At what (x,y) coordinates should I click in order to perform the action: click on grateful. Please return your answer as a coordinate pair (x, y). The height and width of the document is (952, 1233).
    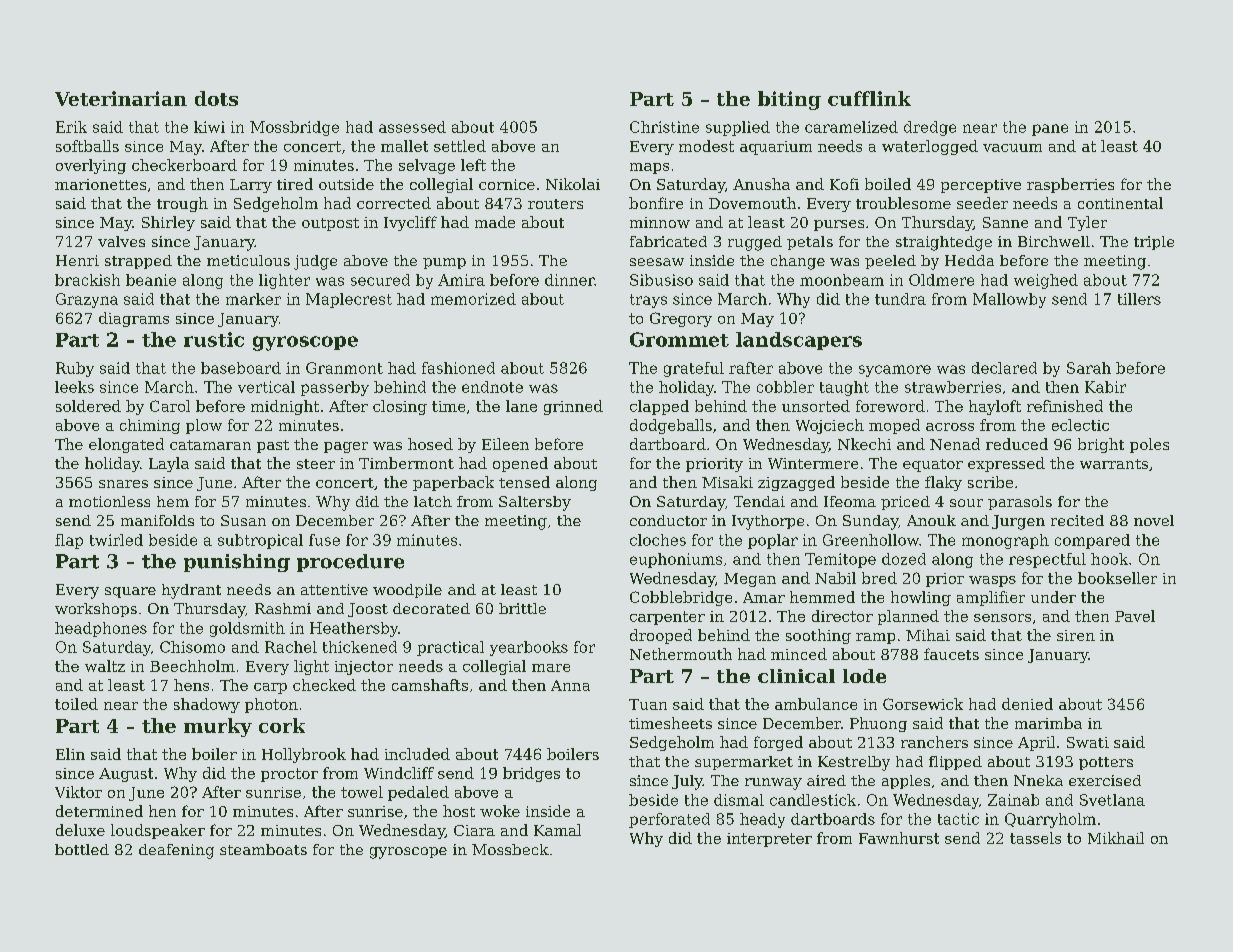
    Looking at the image, I should click on (694, 369).
